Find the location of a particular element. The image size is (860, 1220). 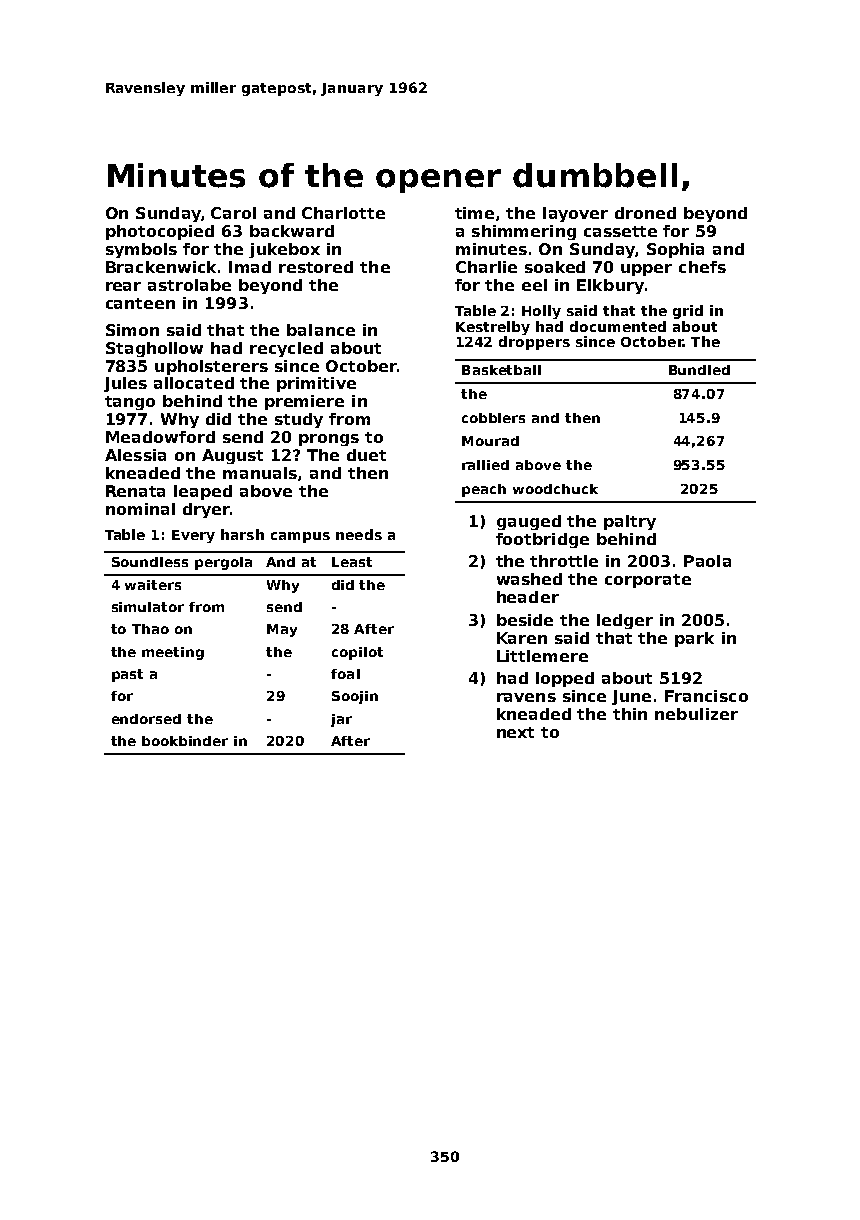

Jules is located at coordinates (125, 384).
